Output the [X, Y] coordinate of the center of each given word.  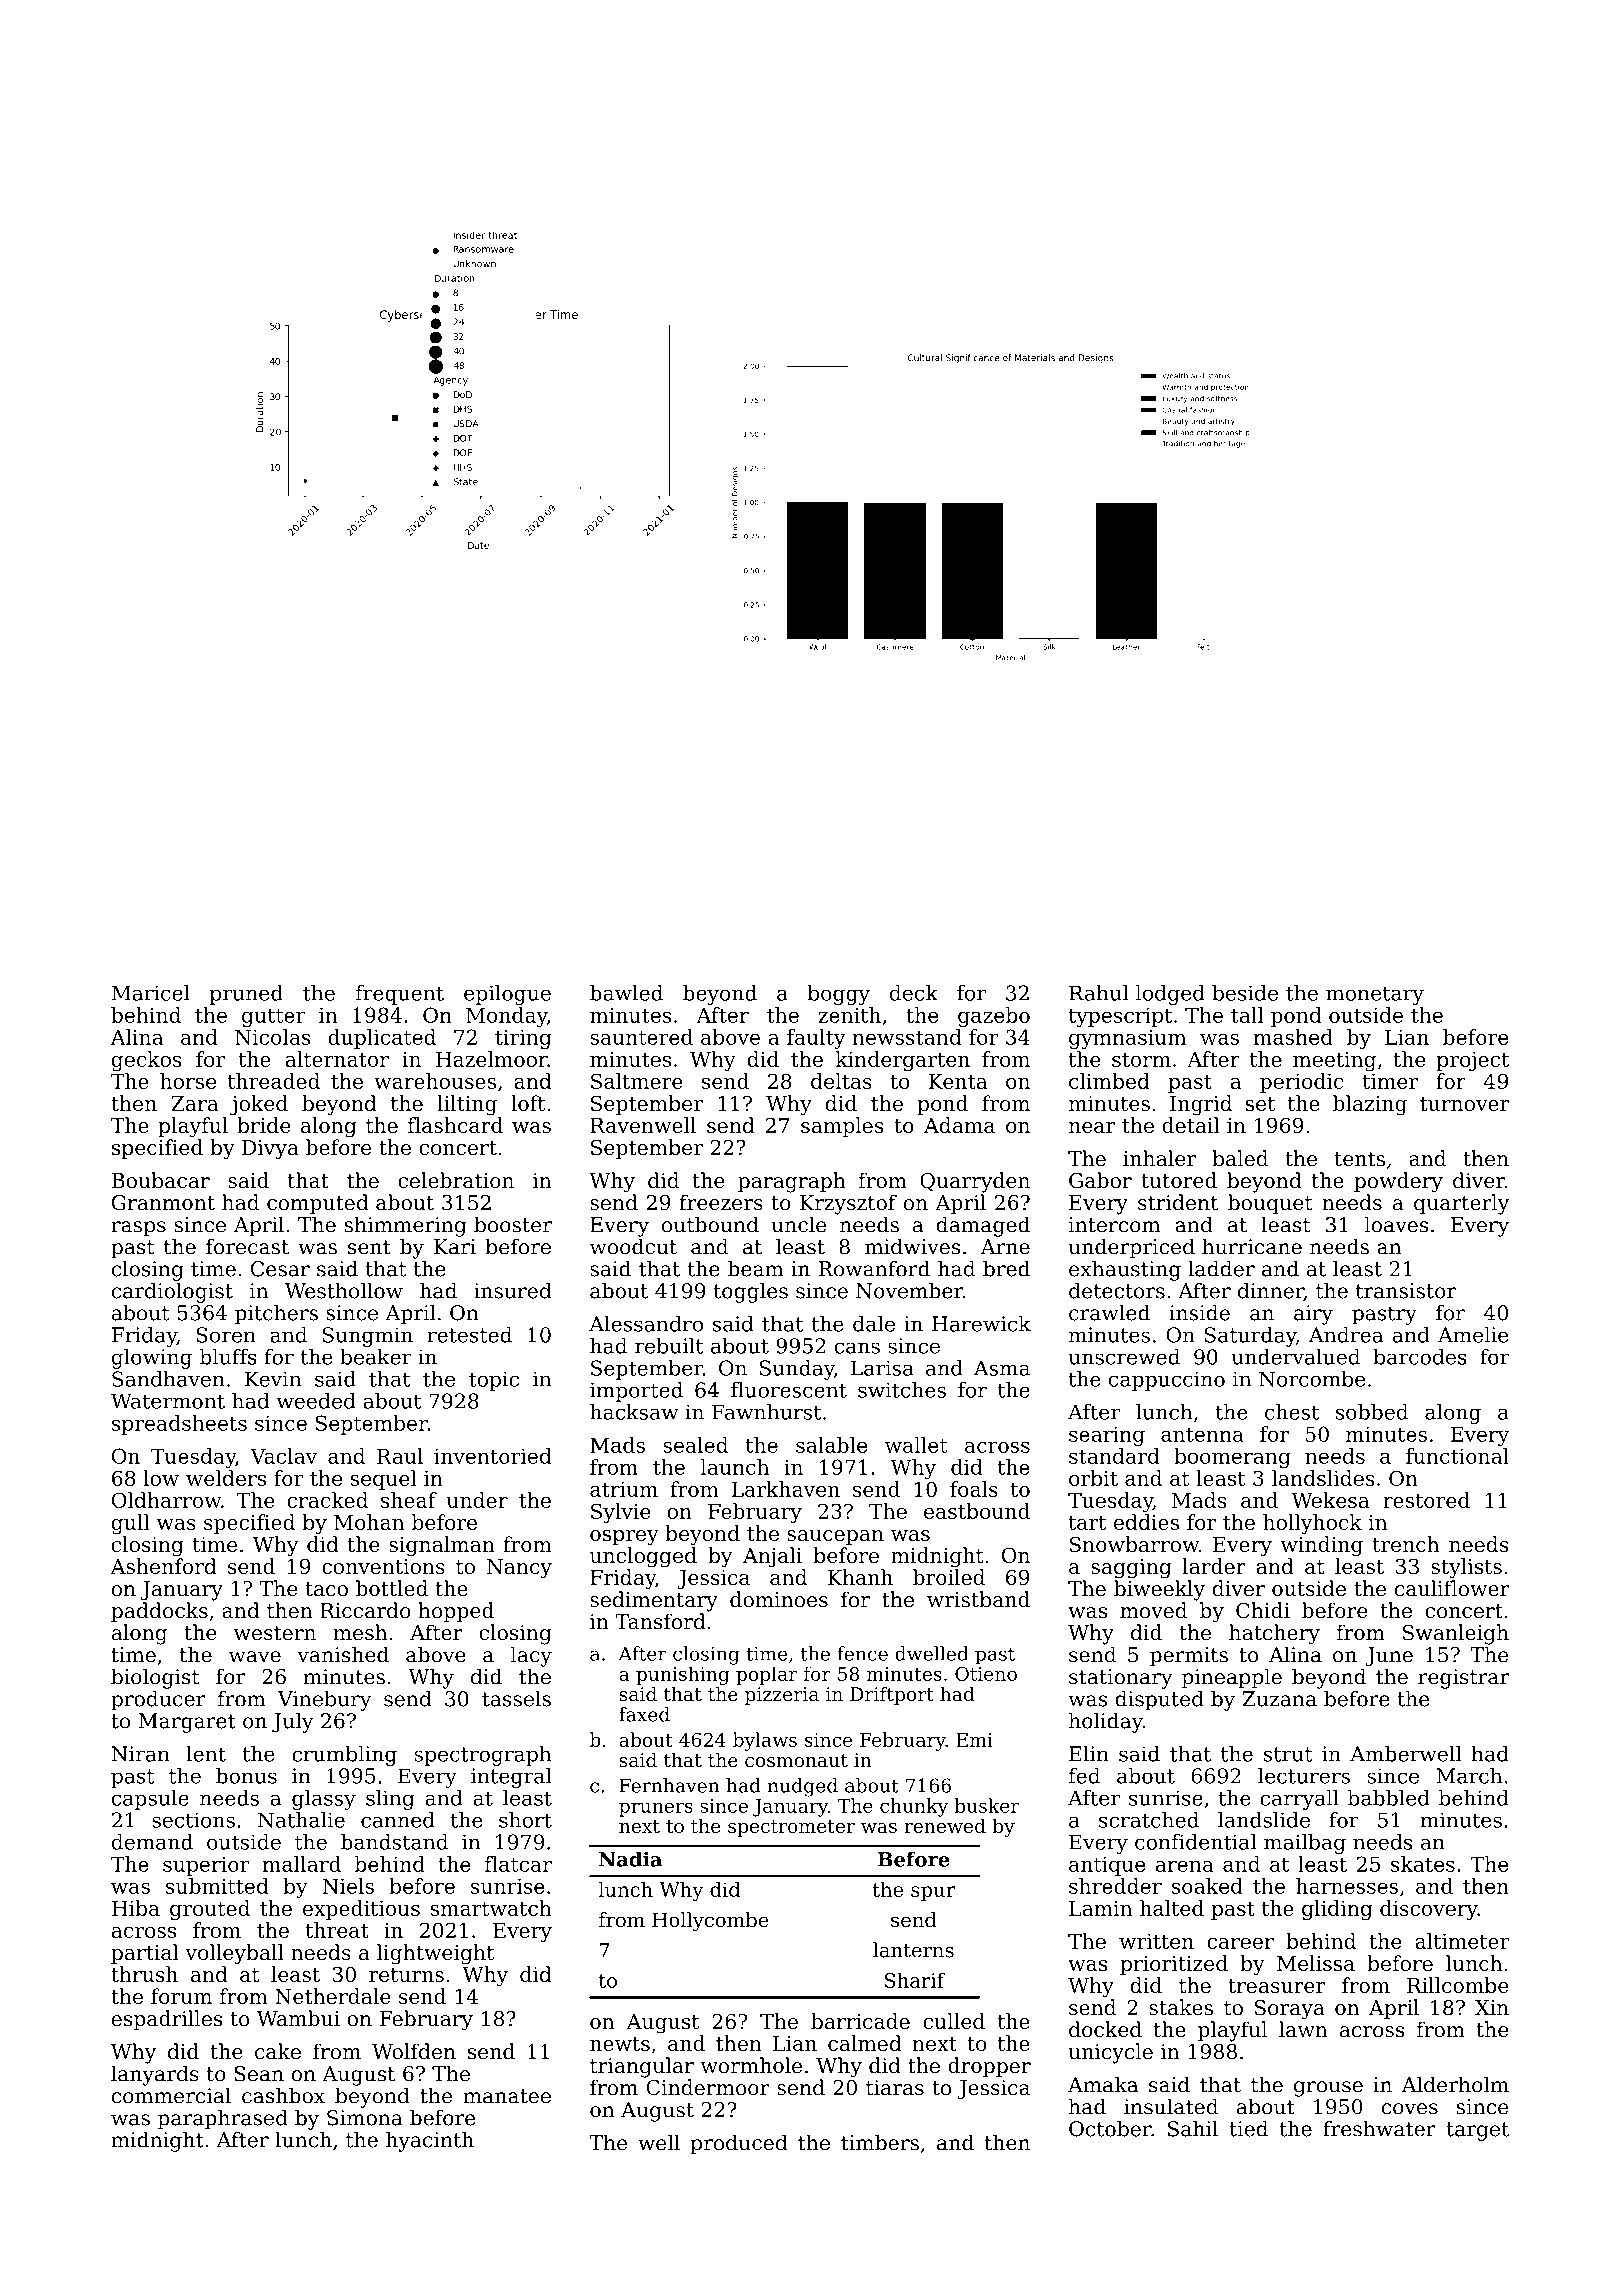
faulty [816, 1039]
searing [1107, 1436]
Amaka [1103, 2084]
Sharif [915, 1980]
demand [152, 1842]
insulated [1171, 2106]
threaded [274, 1081]
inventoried [492, 1456]
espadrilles [167, 2020]
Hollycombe [710, 1922]
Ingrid [1201, 1105]
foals [974, 1489]
